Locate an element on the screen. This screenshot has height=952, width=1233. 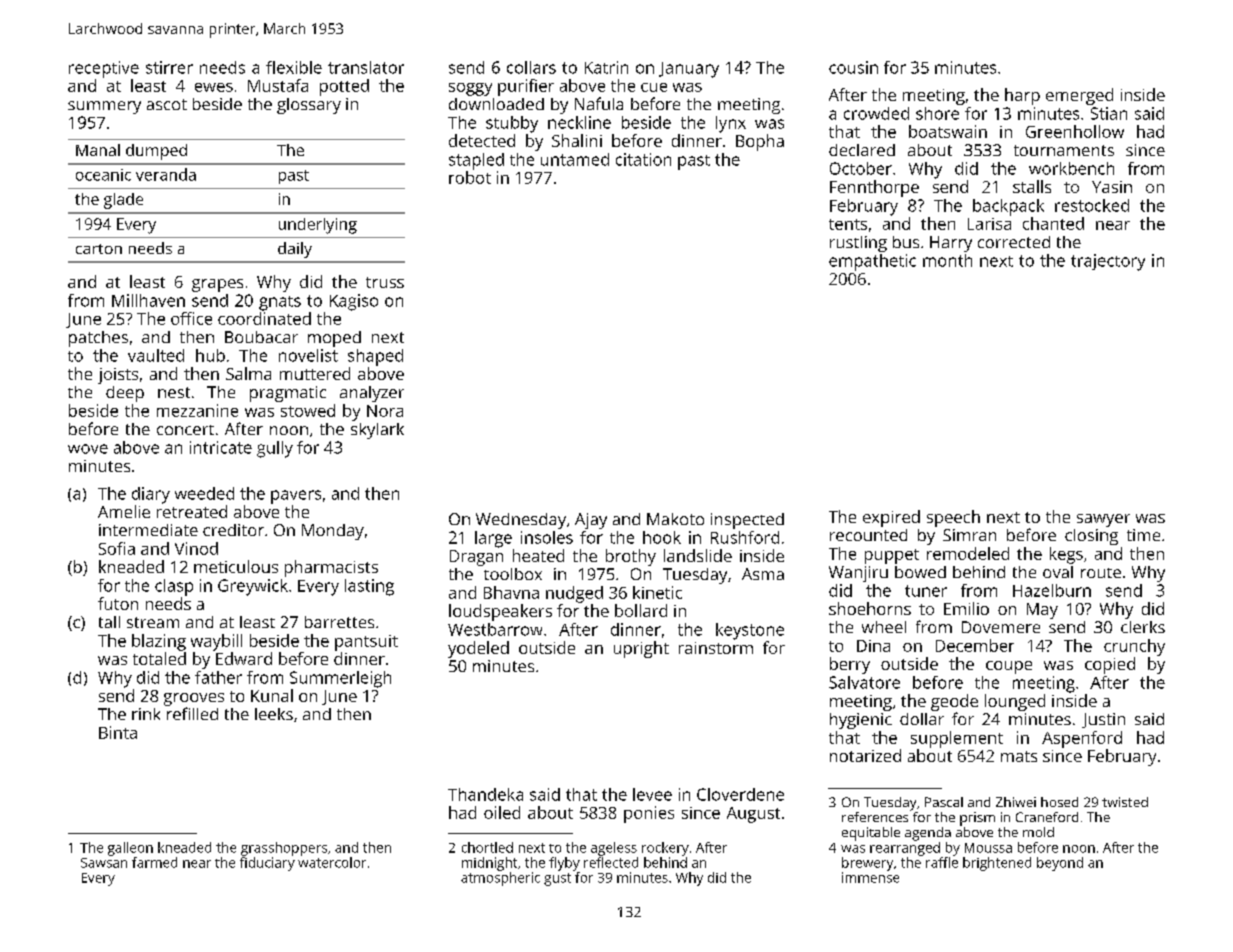
Nora is located at coordinates (385, 411).
